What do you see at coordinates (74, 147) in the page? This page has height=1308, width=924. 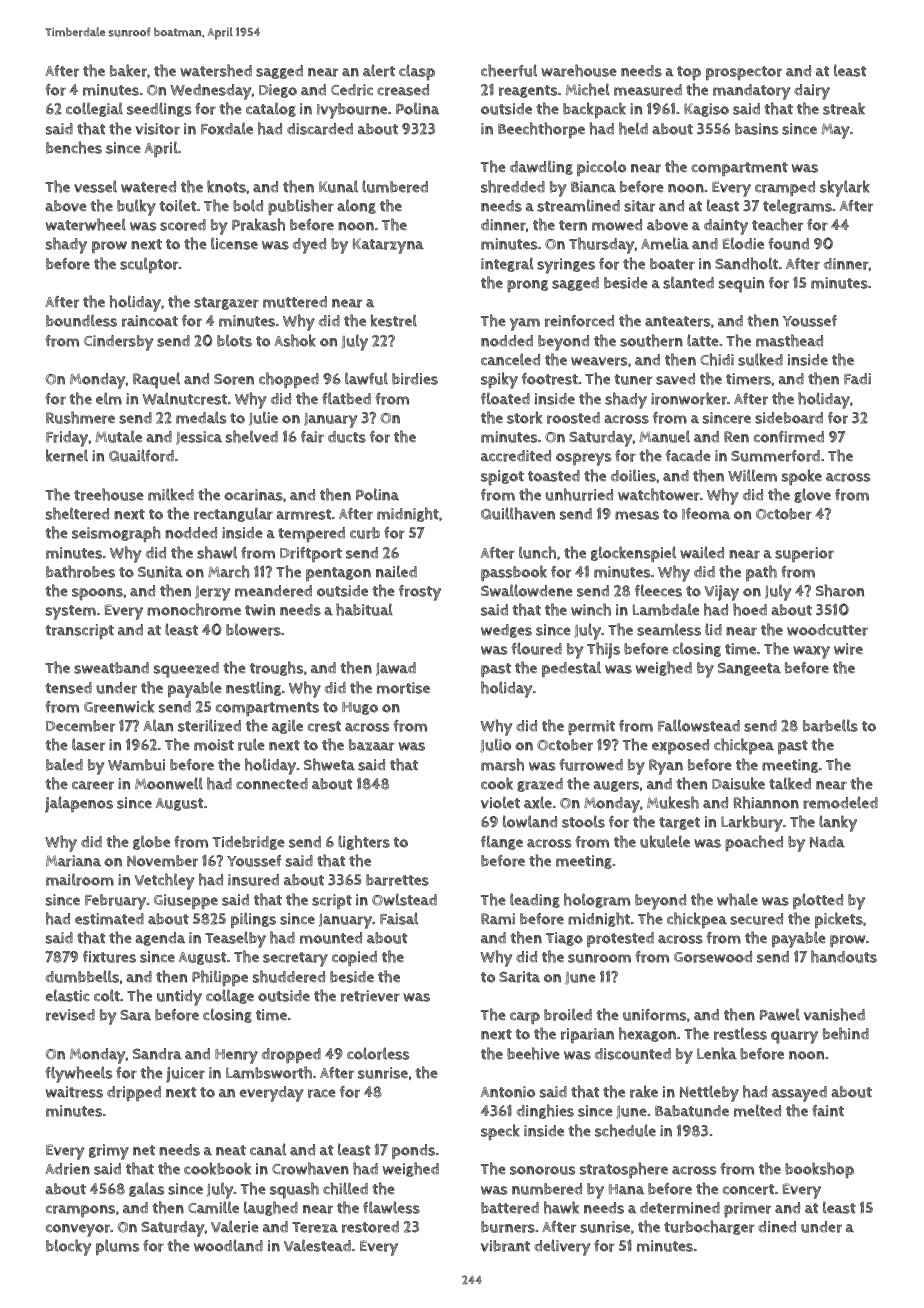 I see `benches` at bounding box center [74, 147].
